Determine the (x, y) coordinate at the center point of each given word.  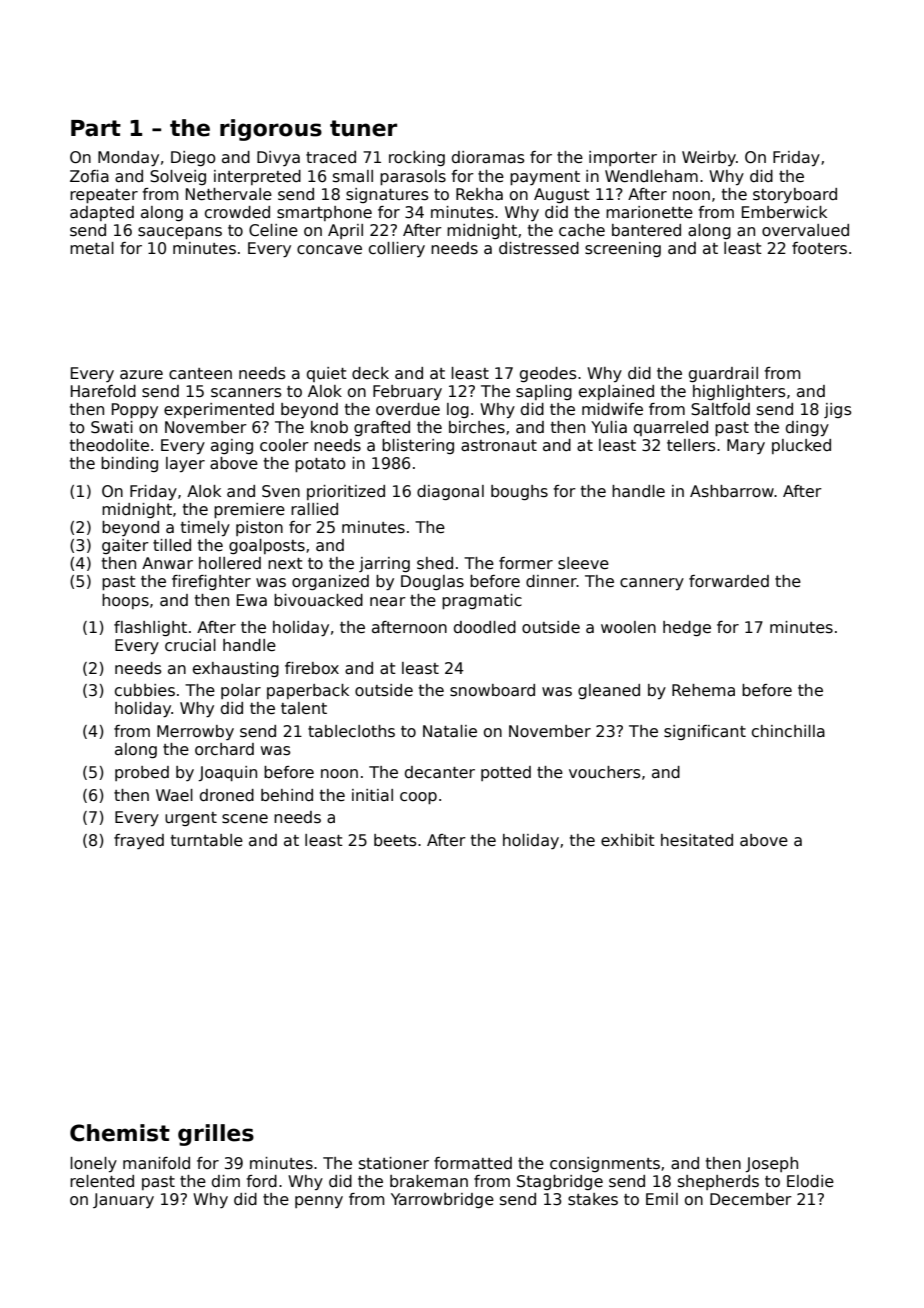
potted (506, 773)
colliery (397, 249)
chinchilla (788, 731)
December (751, 1199)
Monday (128, 159)
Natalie (450, 731)
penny (319, 1202)
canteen (200, 373)
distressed (539, 248)
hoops (125, 601)
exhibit (628, 840)
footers (819, 248)
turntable (207, 840)
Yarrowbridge (442, 1200)
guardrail (723, 374)
